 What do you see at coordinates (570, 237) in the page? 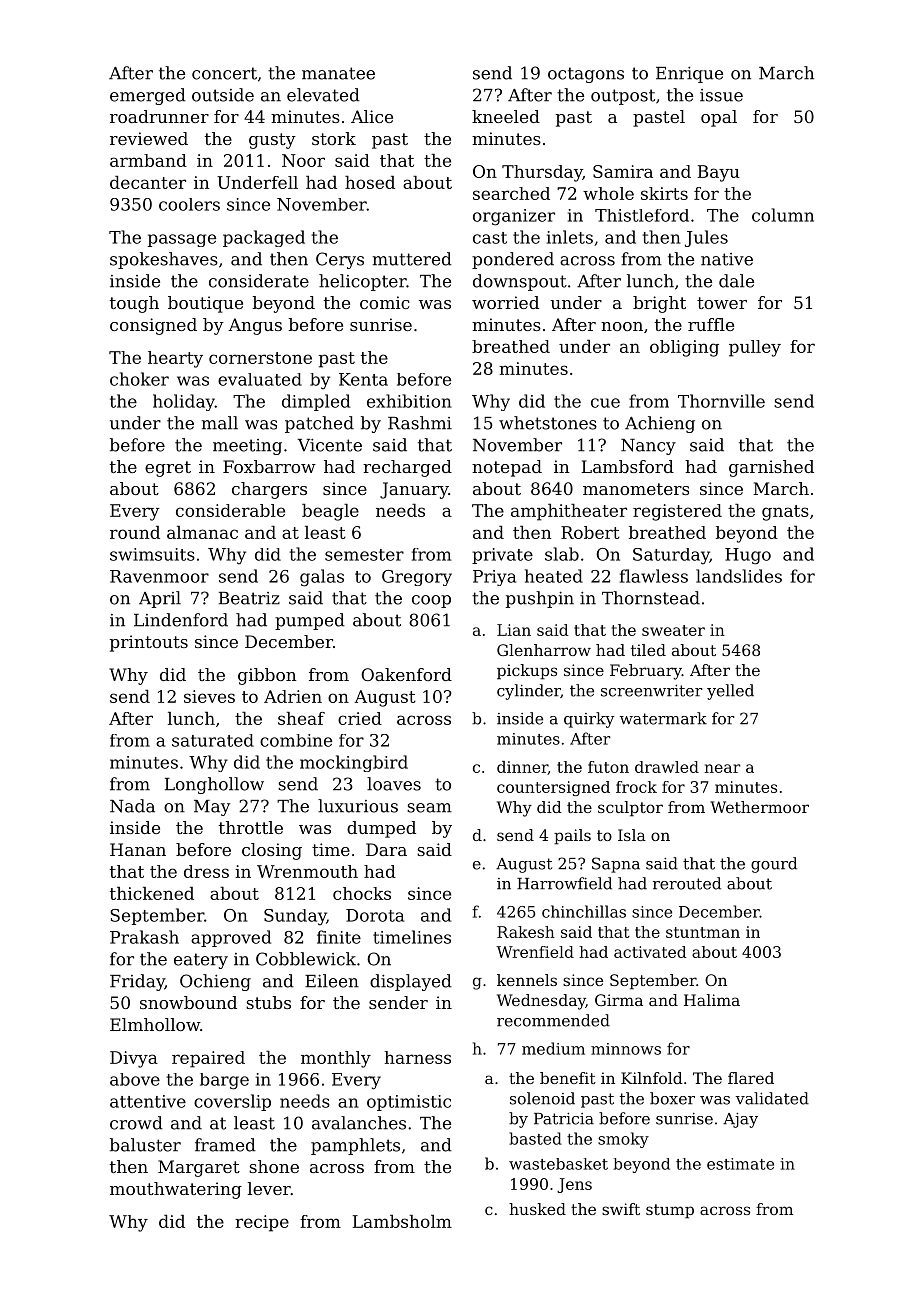
I see `inlets` at bounding box center [570, 237].
